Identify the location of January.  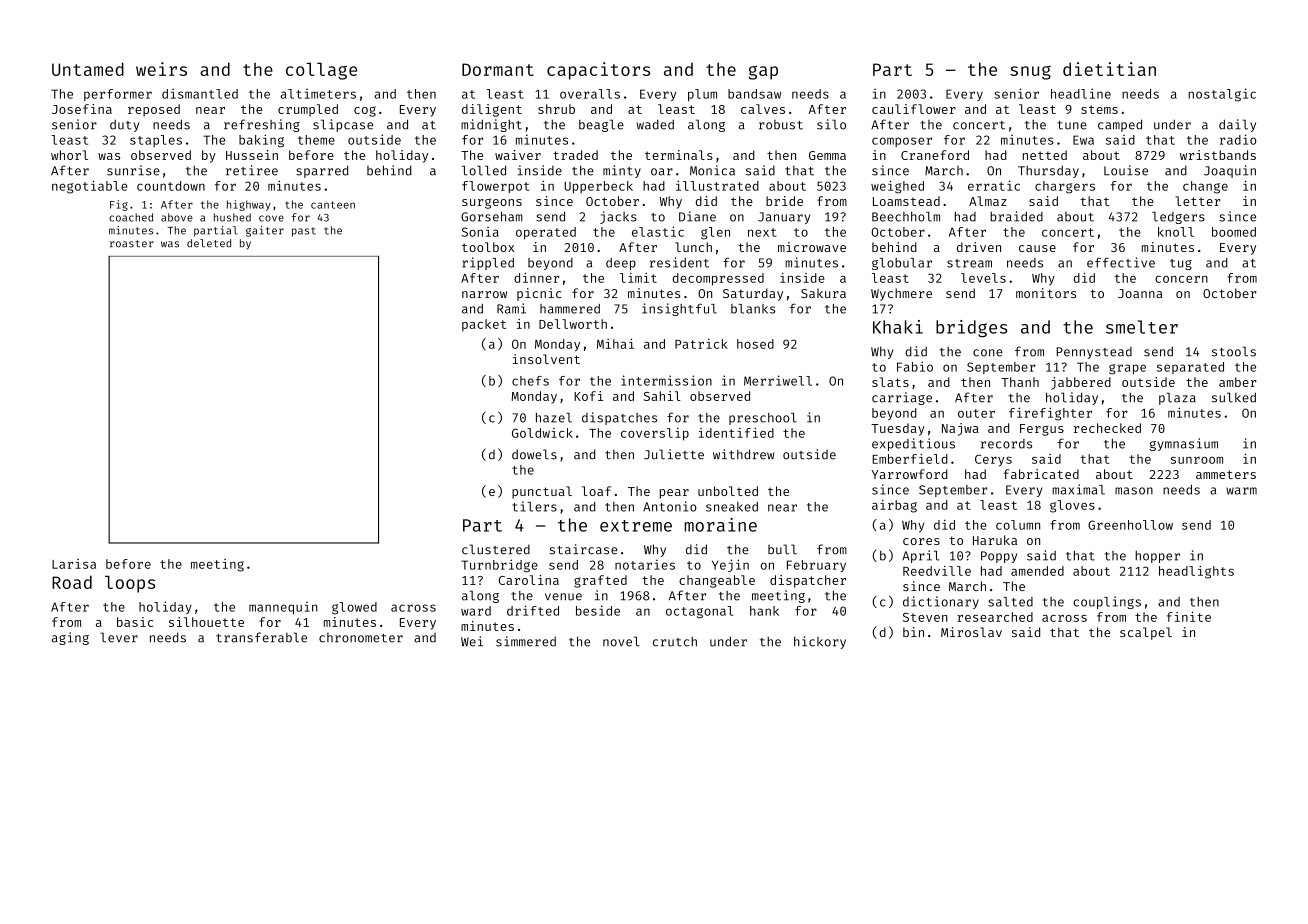
(784, 218).
